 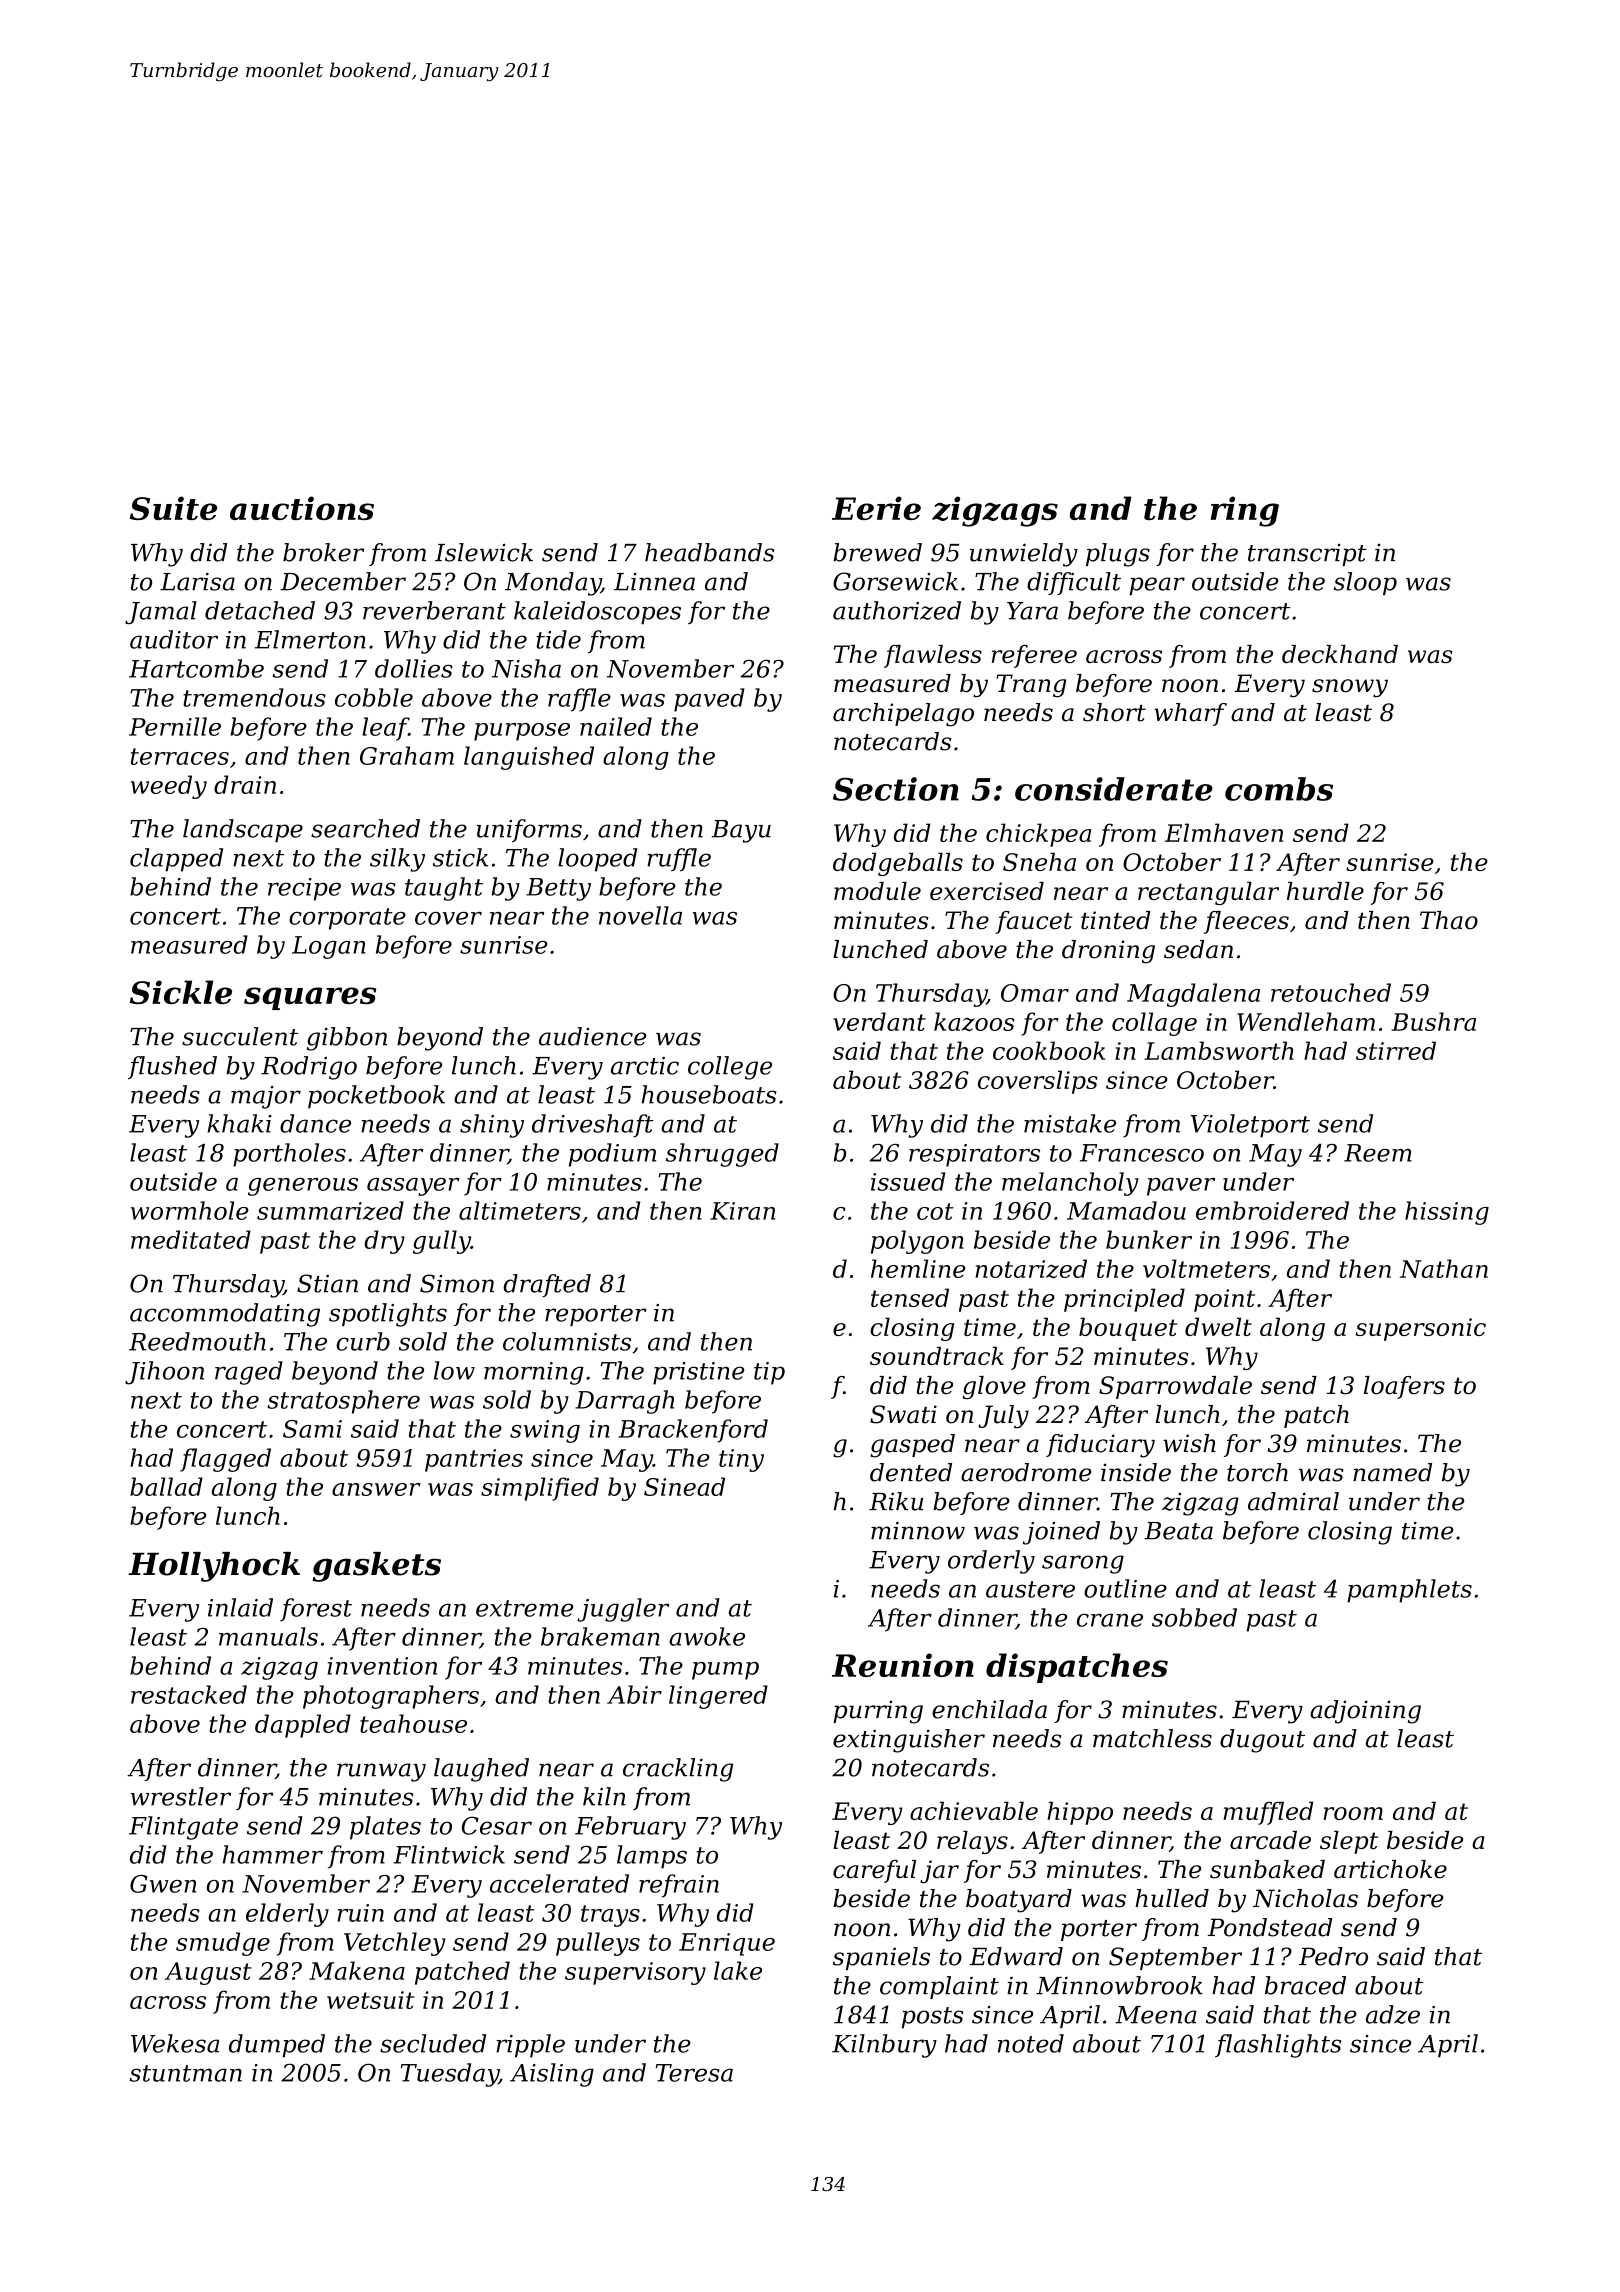 What do you see at coordinates (481, 1770) in the document?
I see `laughed` at bounding box center [481, 1770].
